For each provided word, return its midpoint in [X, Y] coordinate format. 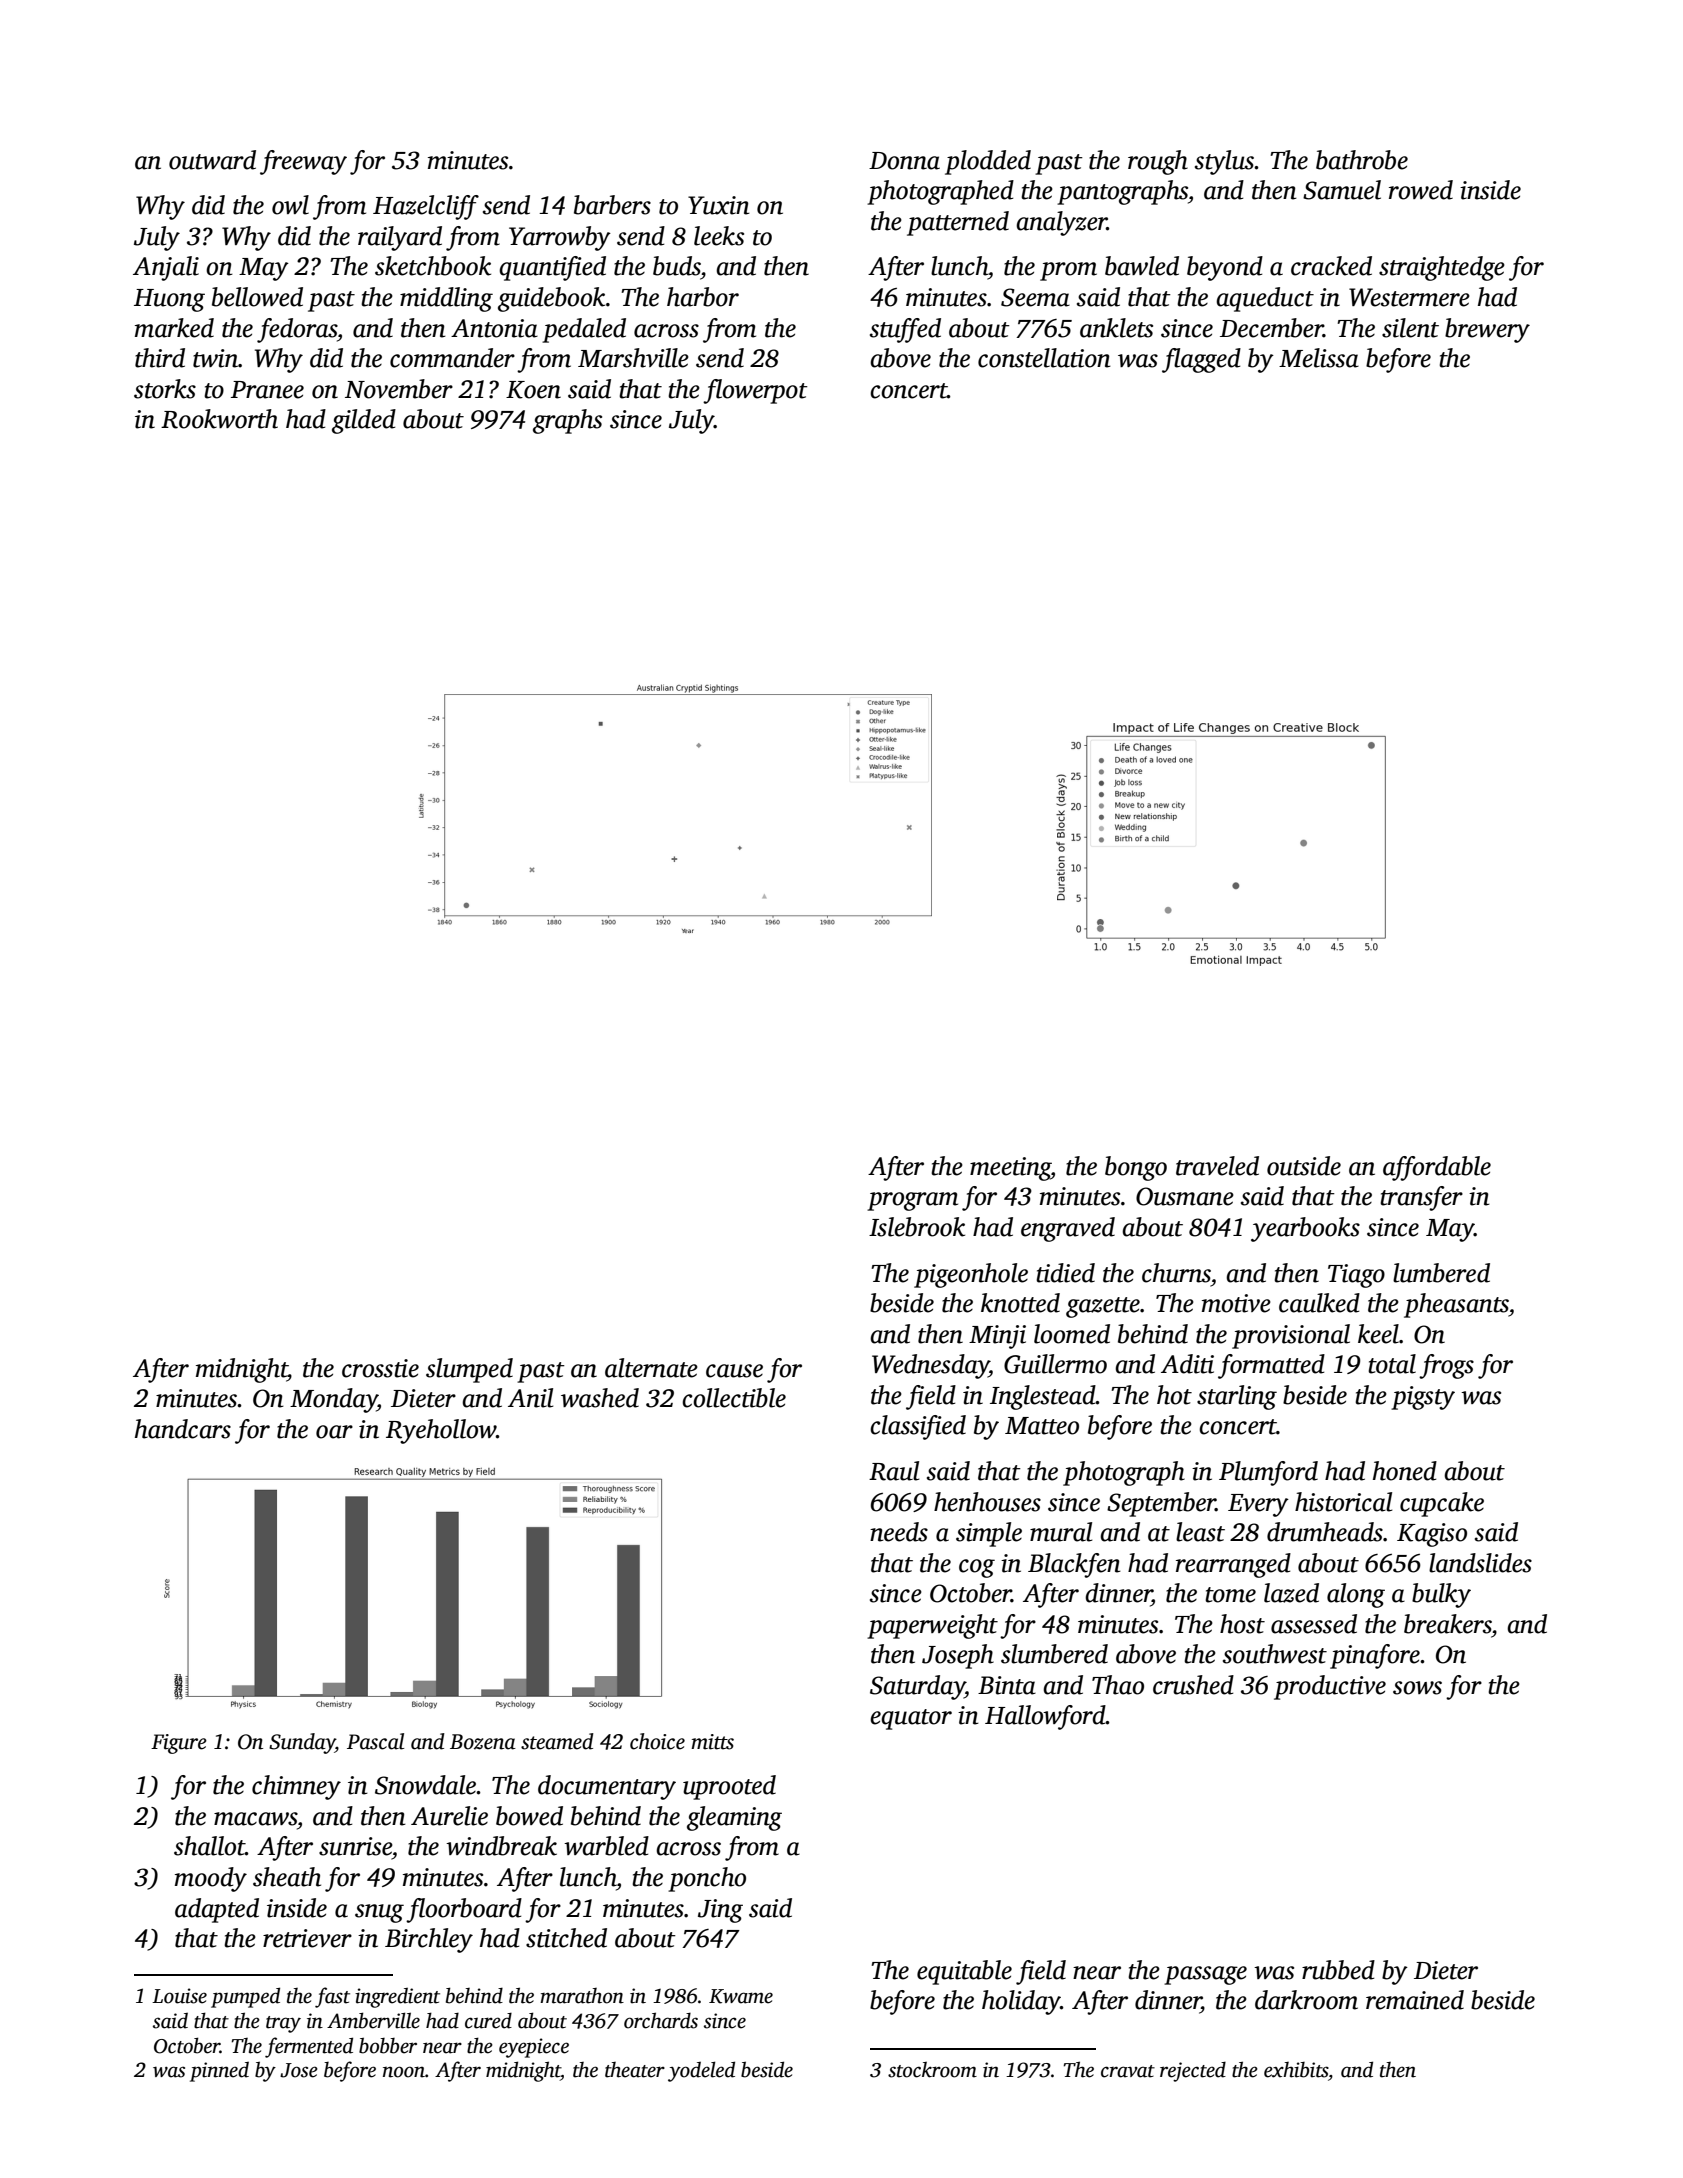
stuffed [905, 330]
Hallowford [1045, 1717]
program [912, 1201]
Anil [530, 1398]
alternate [651, 1368]
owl [290, 205]
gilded [364, 421]
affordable [1437, 1168]
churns [1176, 1273]
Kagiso [1432, 1535]
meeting [1010, 1169]
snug [379, 1913]
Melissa [1319, 358]
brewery [1487, 330]
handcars [183, 1429]
